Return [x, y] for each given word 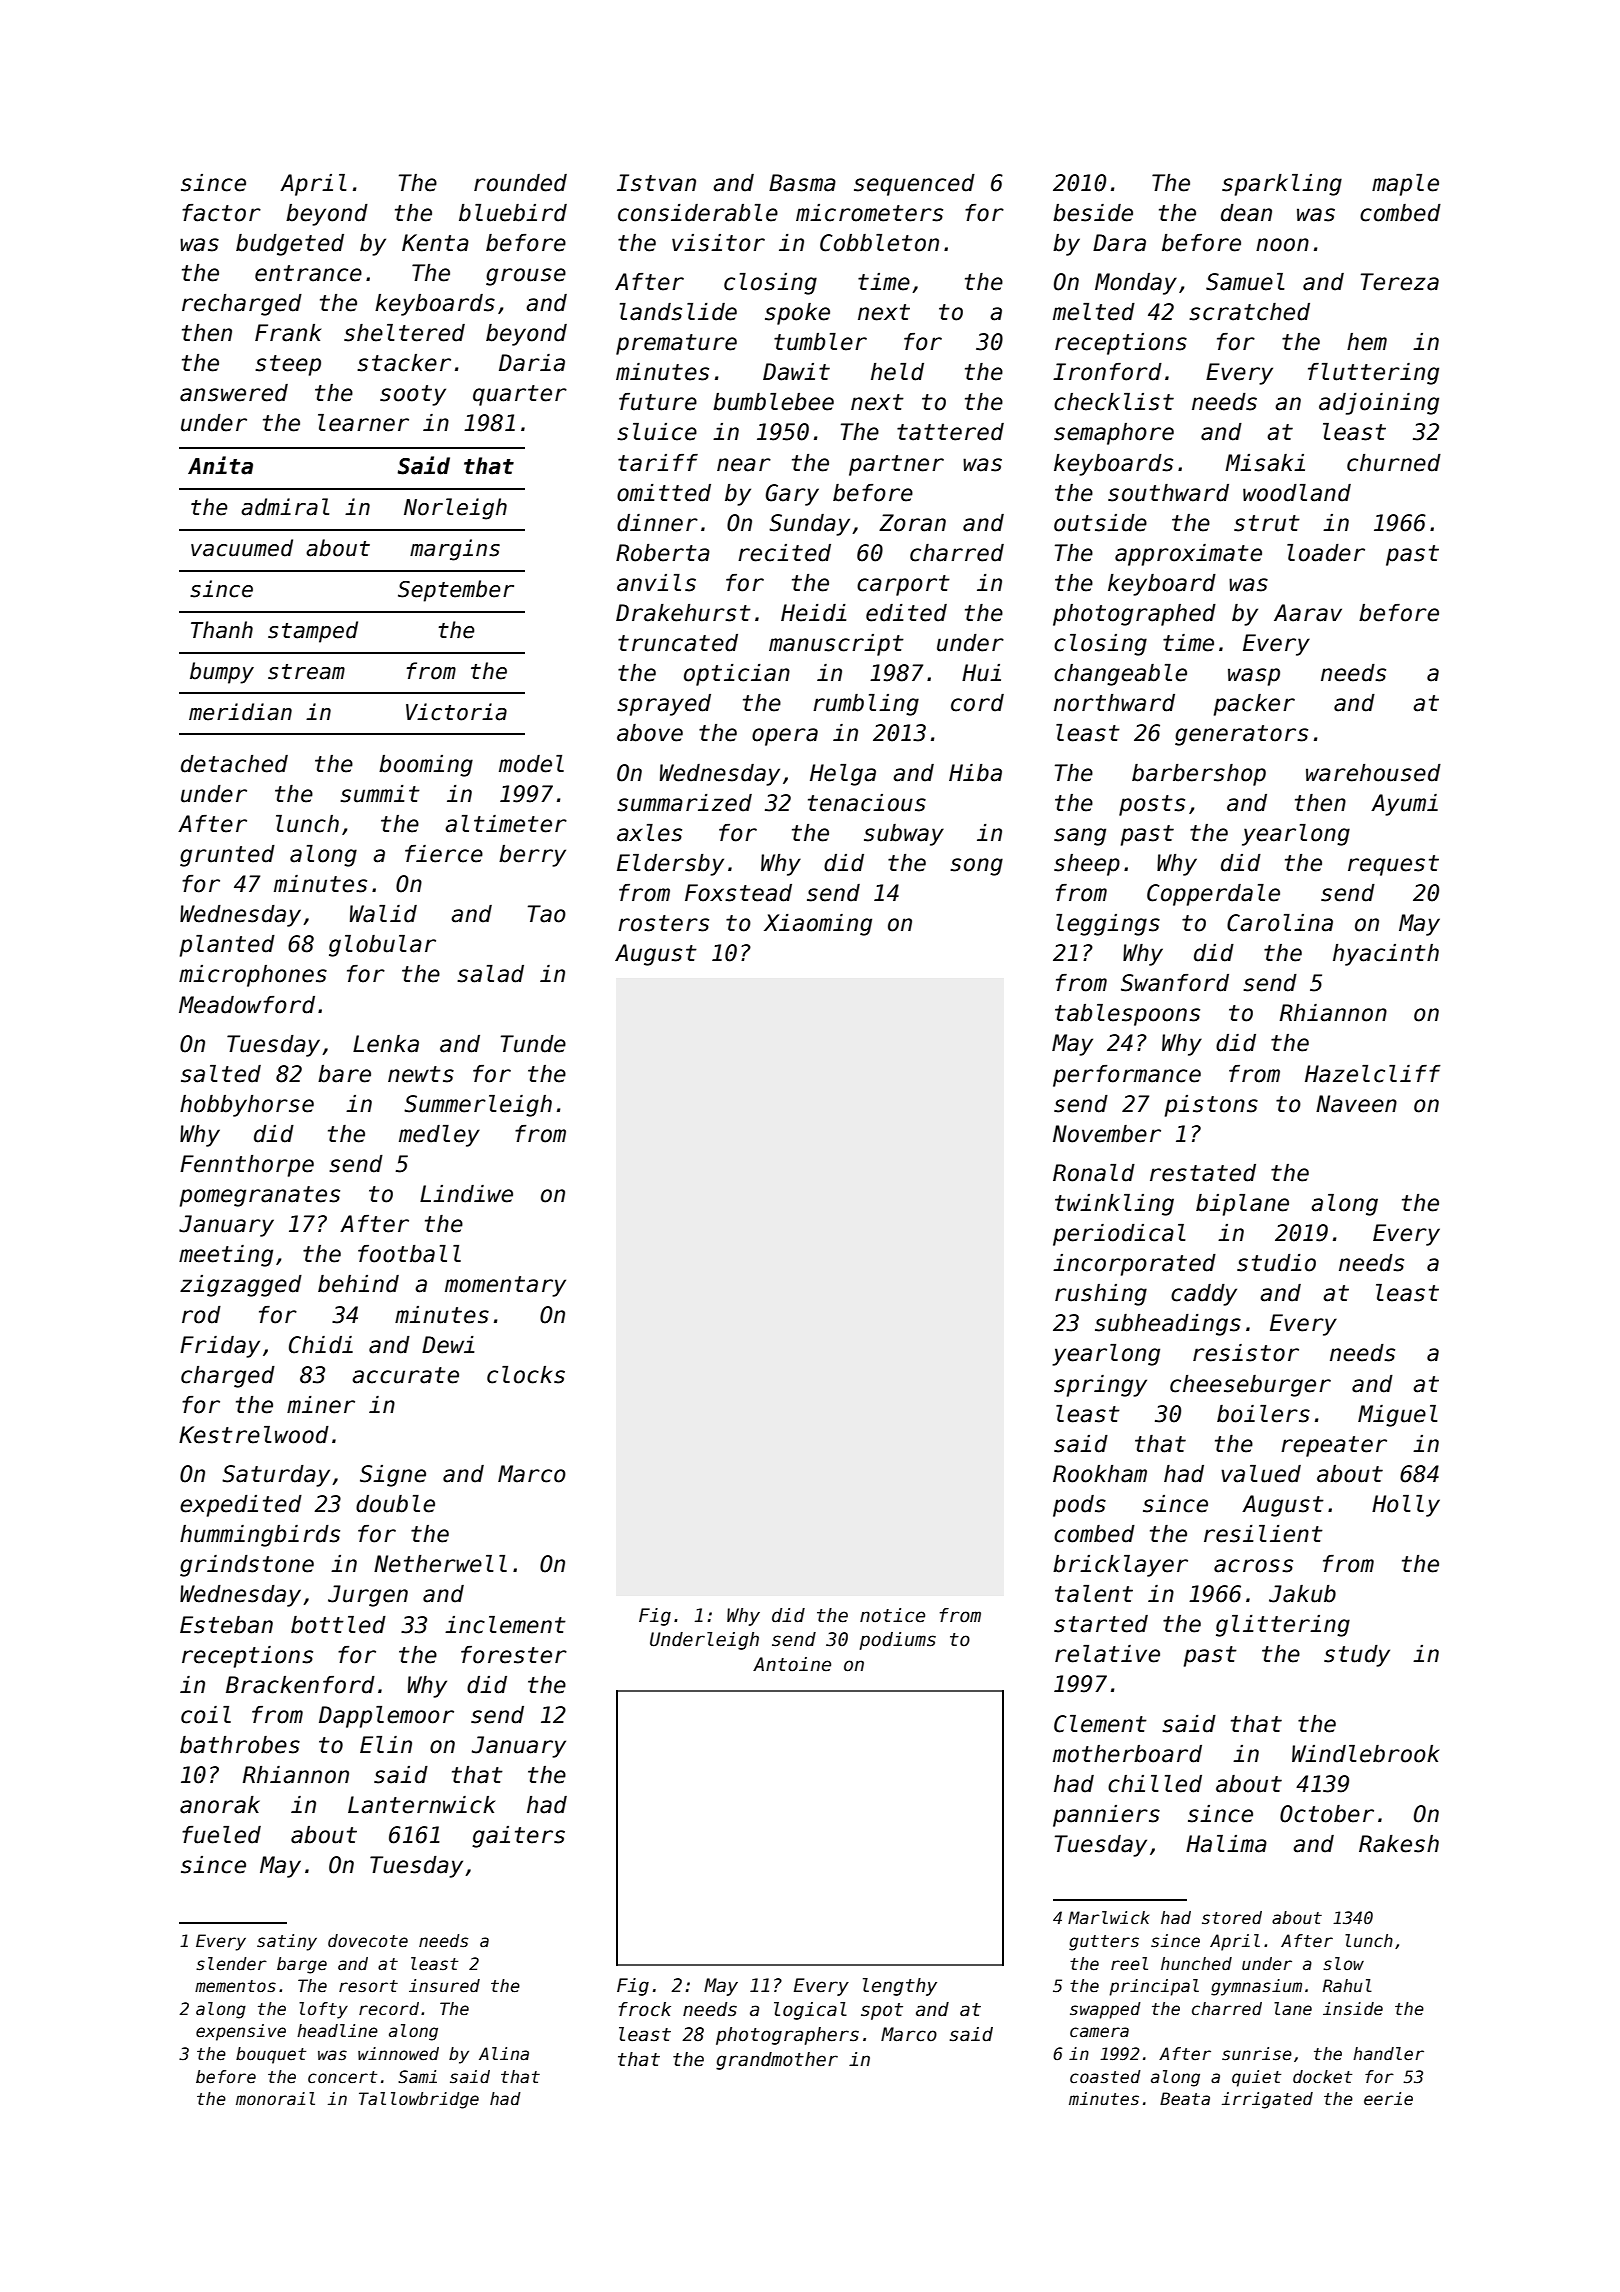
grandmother [777, 2061]
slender [231, 1964]
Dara [1119, 243]
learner [363, 423]
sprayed [664, 705]
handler [1388, 2054]
